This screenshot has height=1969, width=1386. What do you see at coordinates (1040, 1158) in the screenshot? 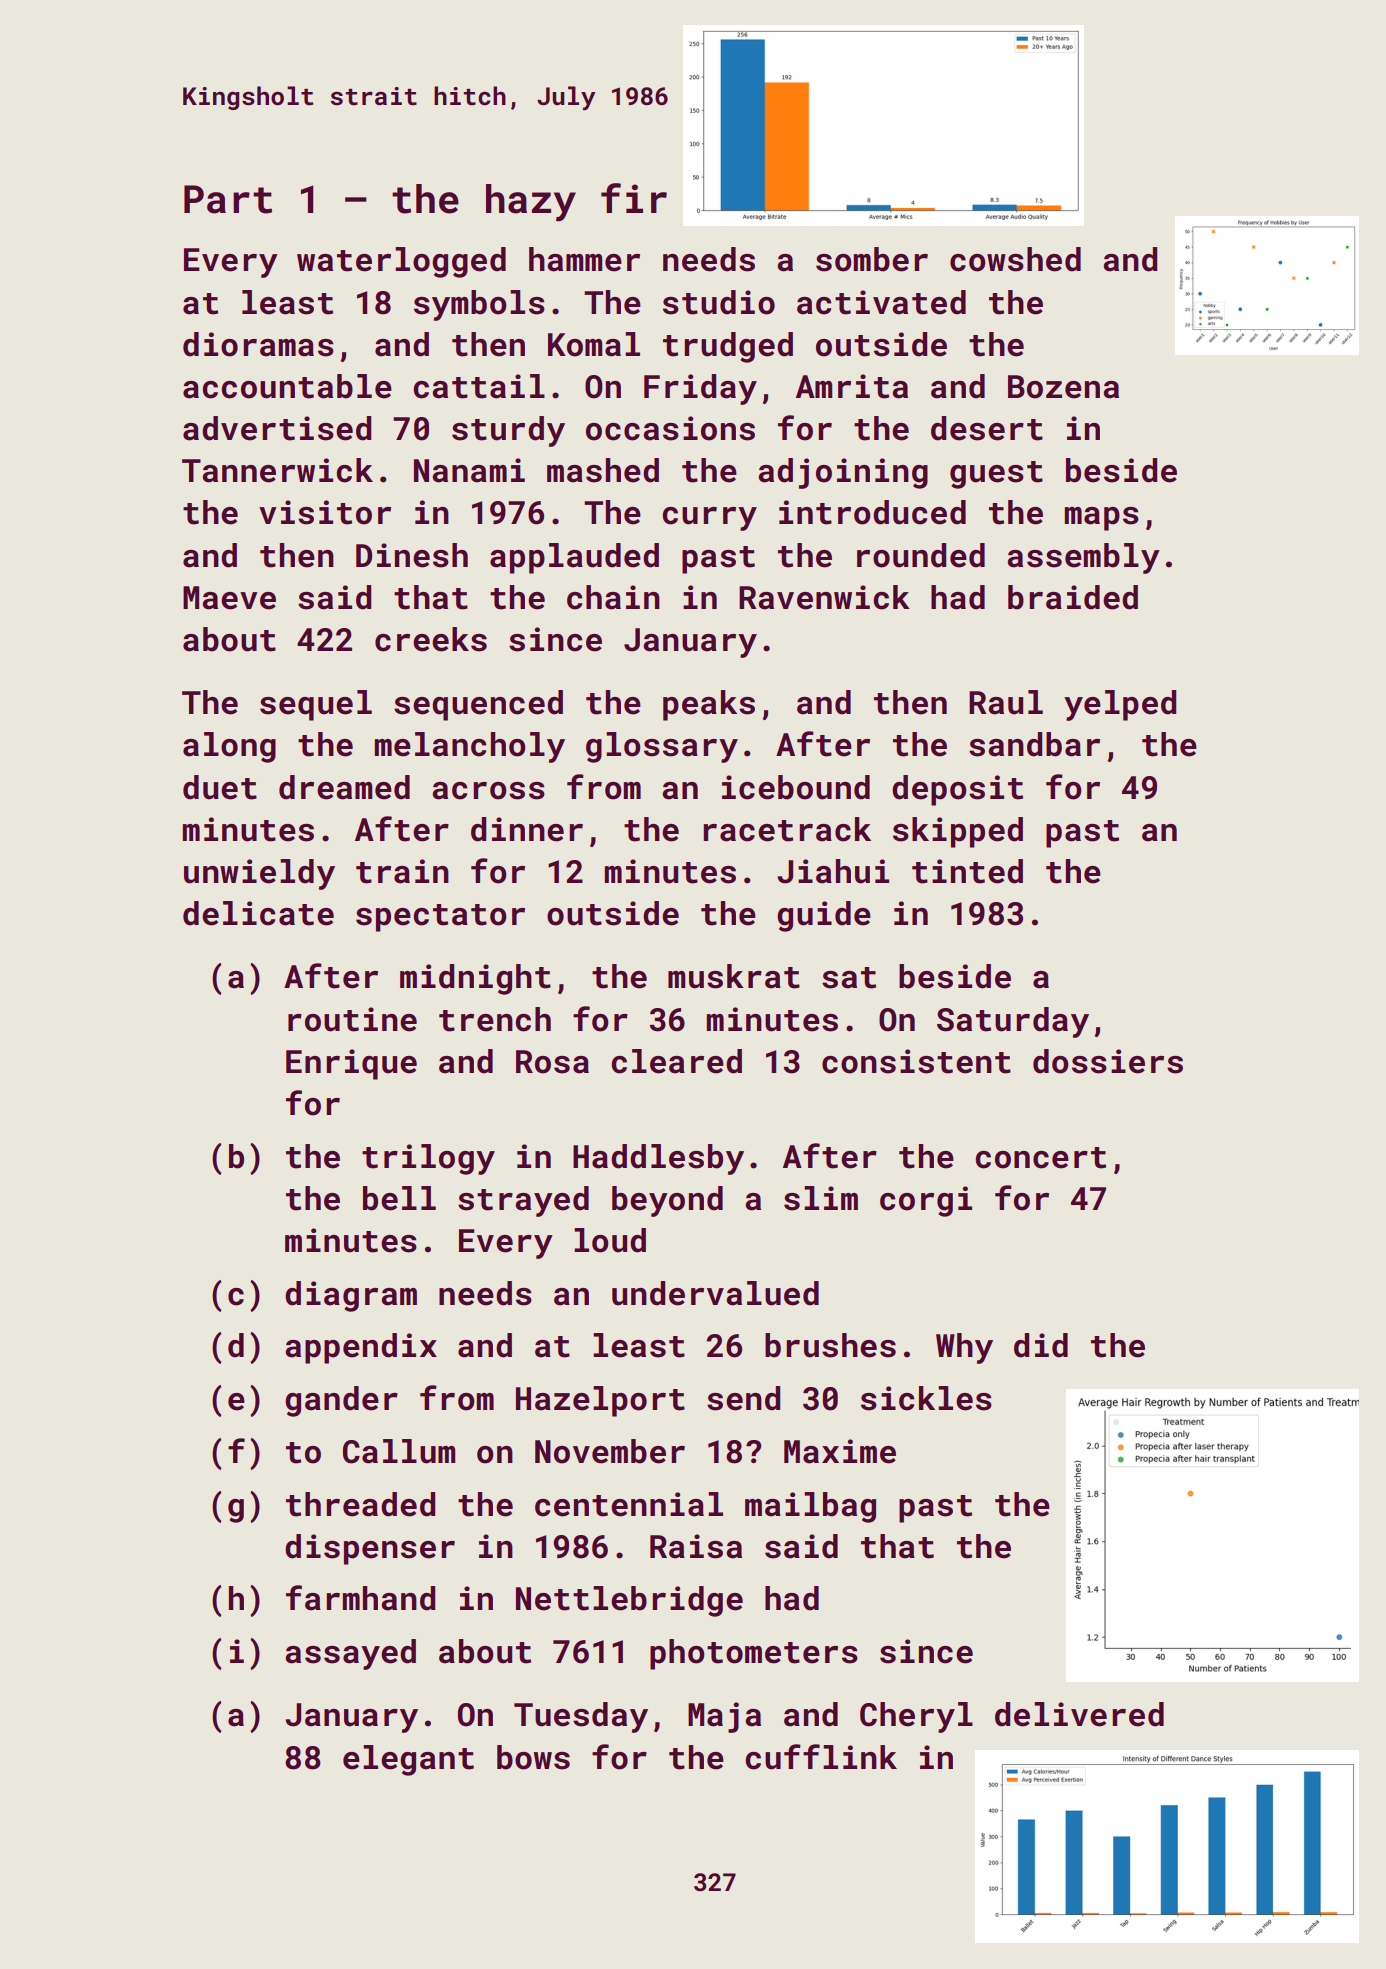
I see `concert` at bounding box center [1040, 1158].
